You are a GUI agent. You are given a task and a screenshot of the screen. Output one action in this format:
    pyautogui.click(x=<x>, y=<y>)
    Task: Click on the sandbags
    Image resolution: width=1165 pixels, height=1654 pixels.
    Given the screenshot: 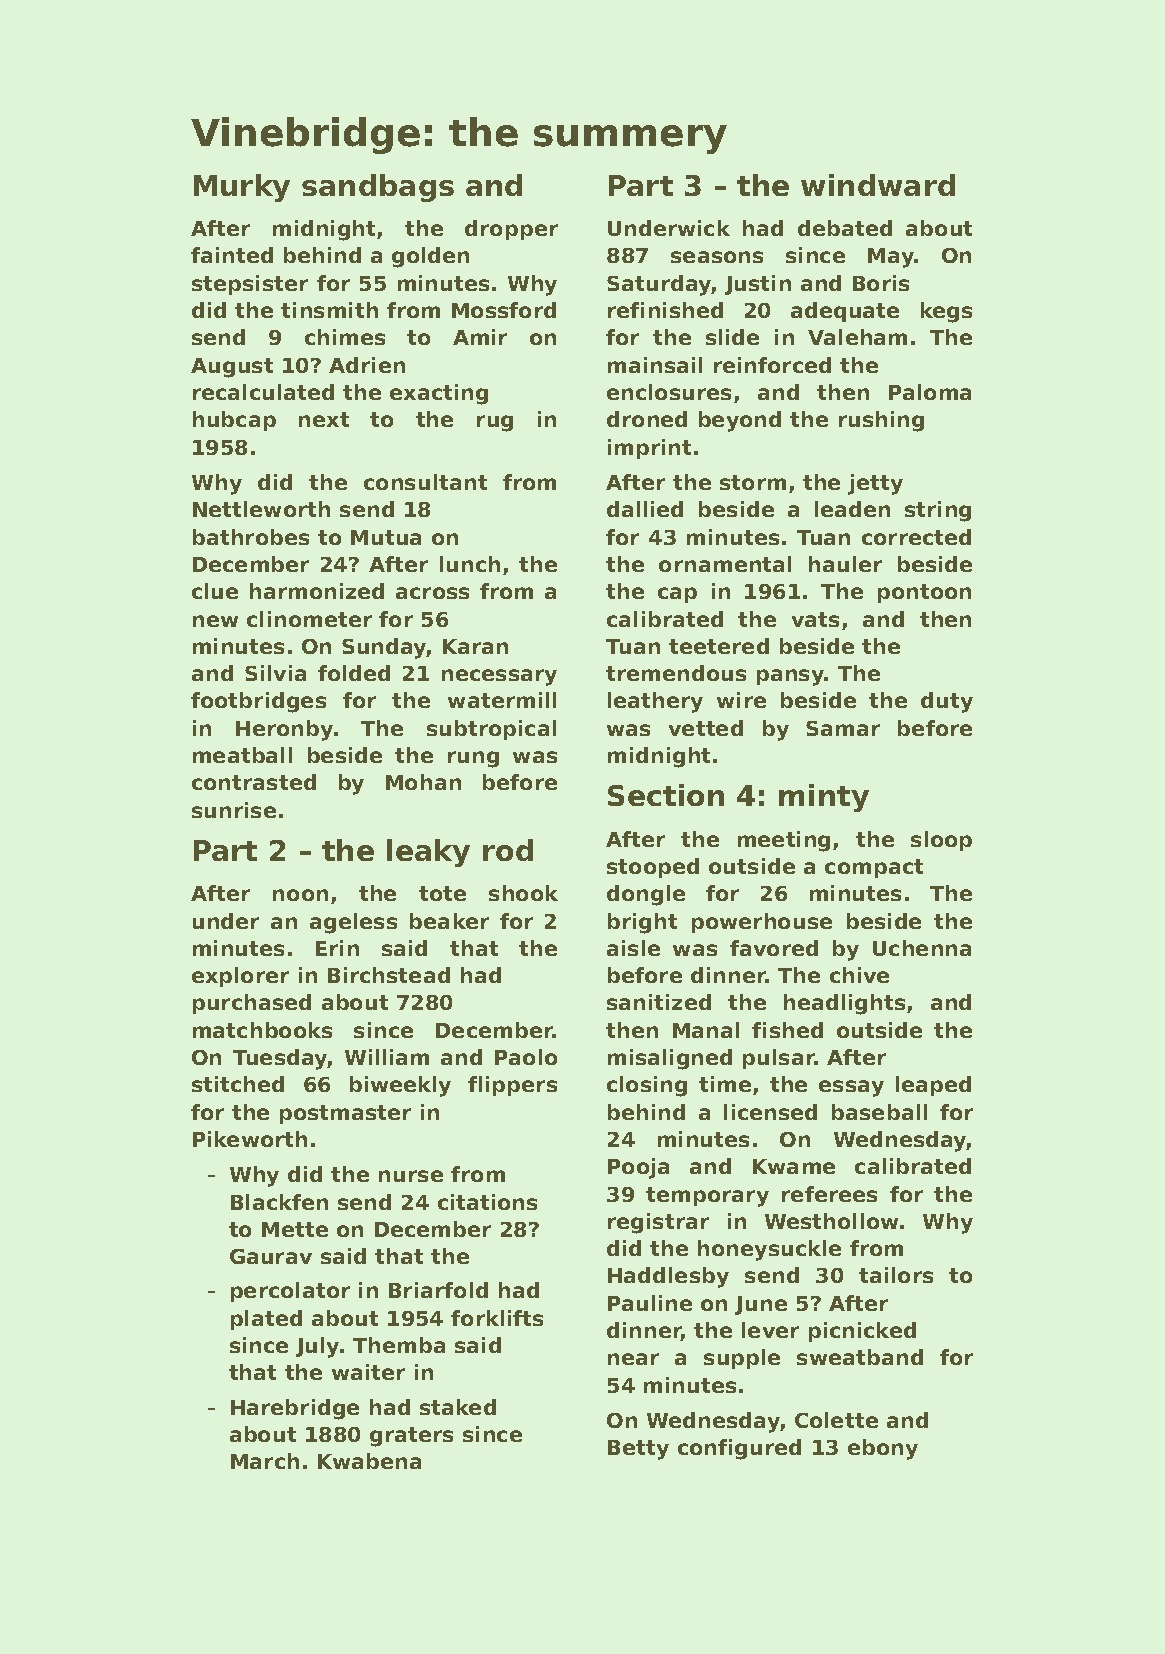 What is the action you would take?
    pyautogui.click(x=378, y=188)
